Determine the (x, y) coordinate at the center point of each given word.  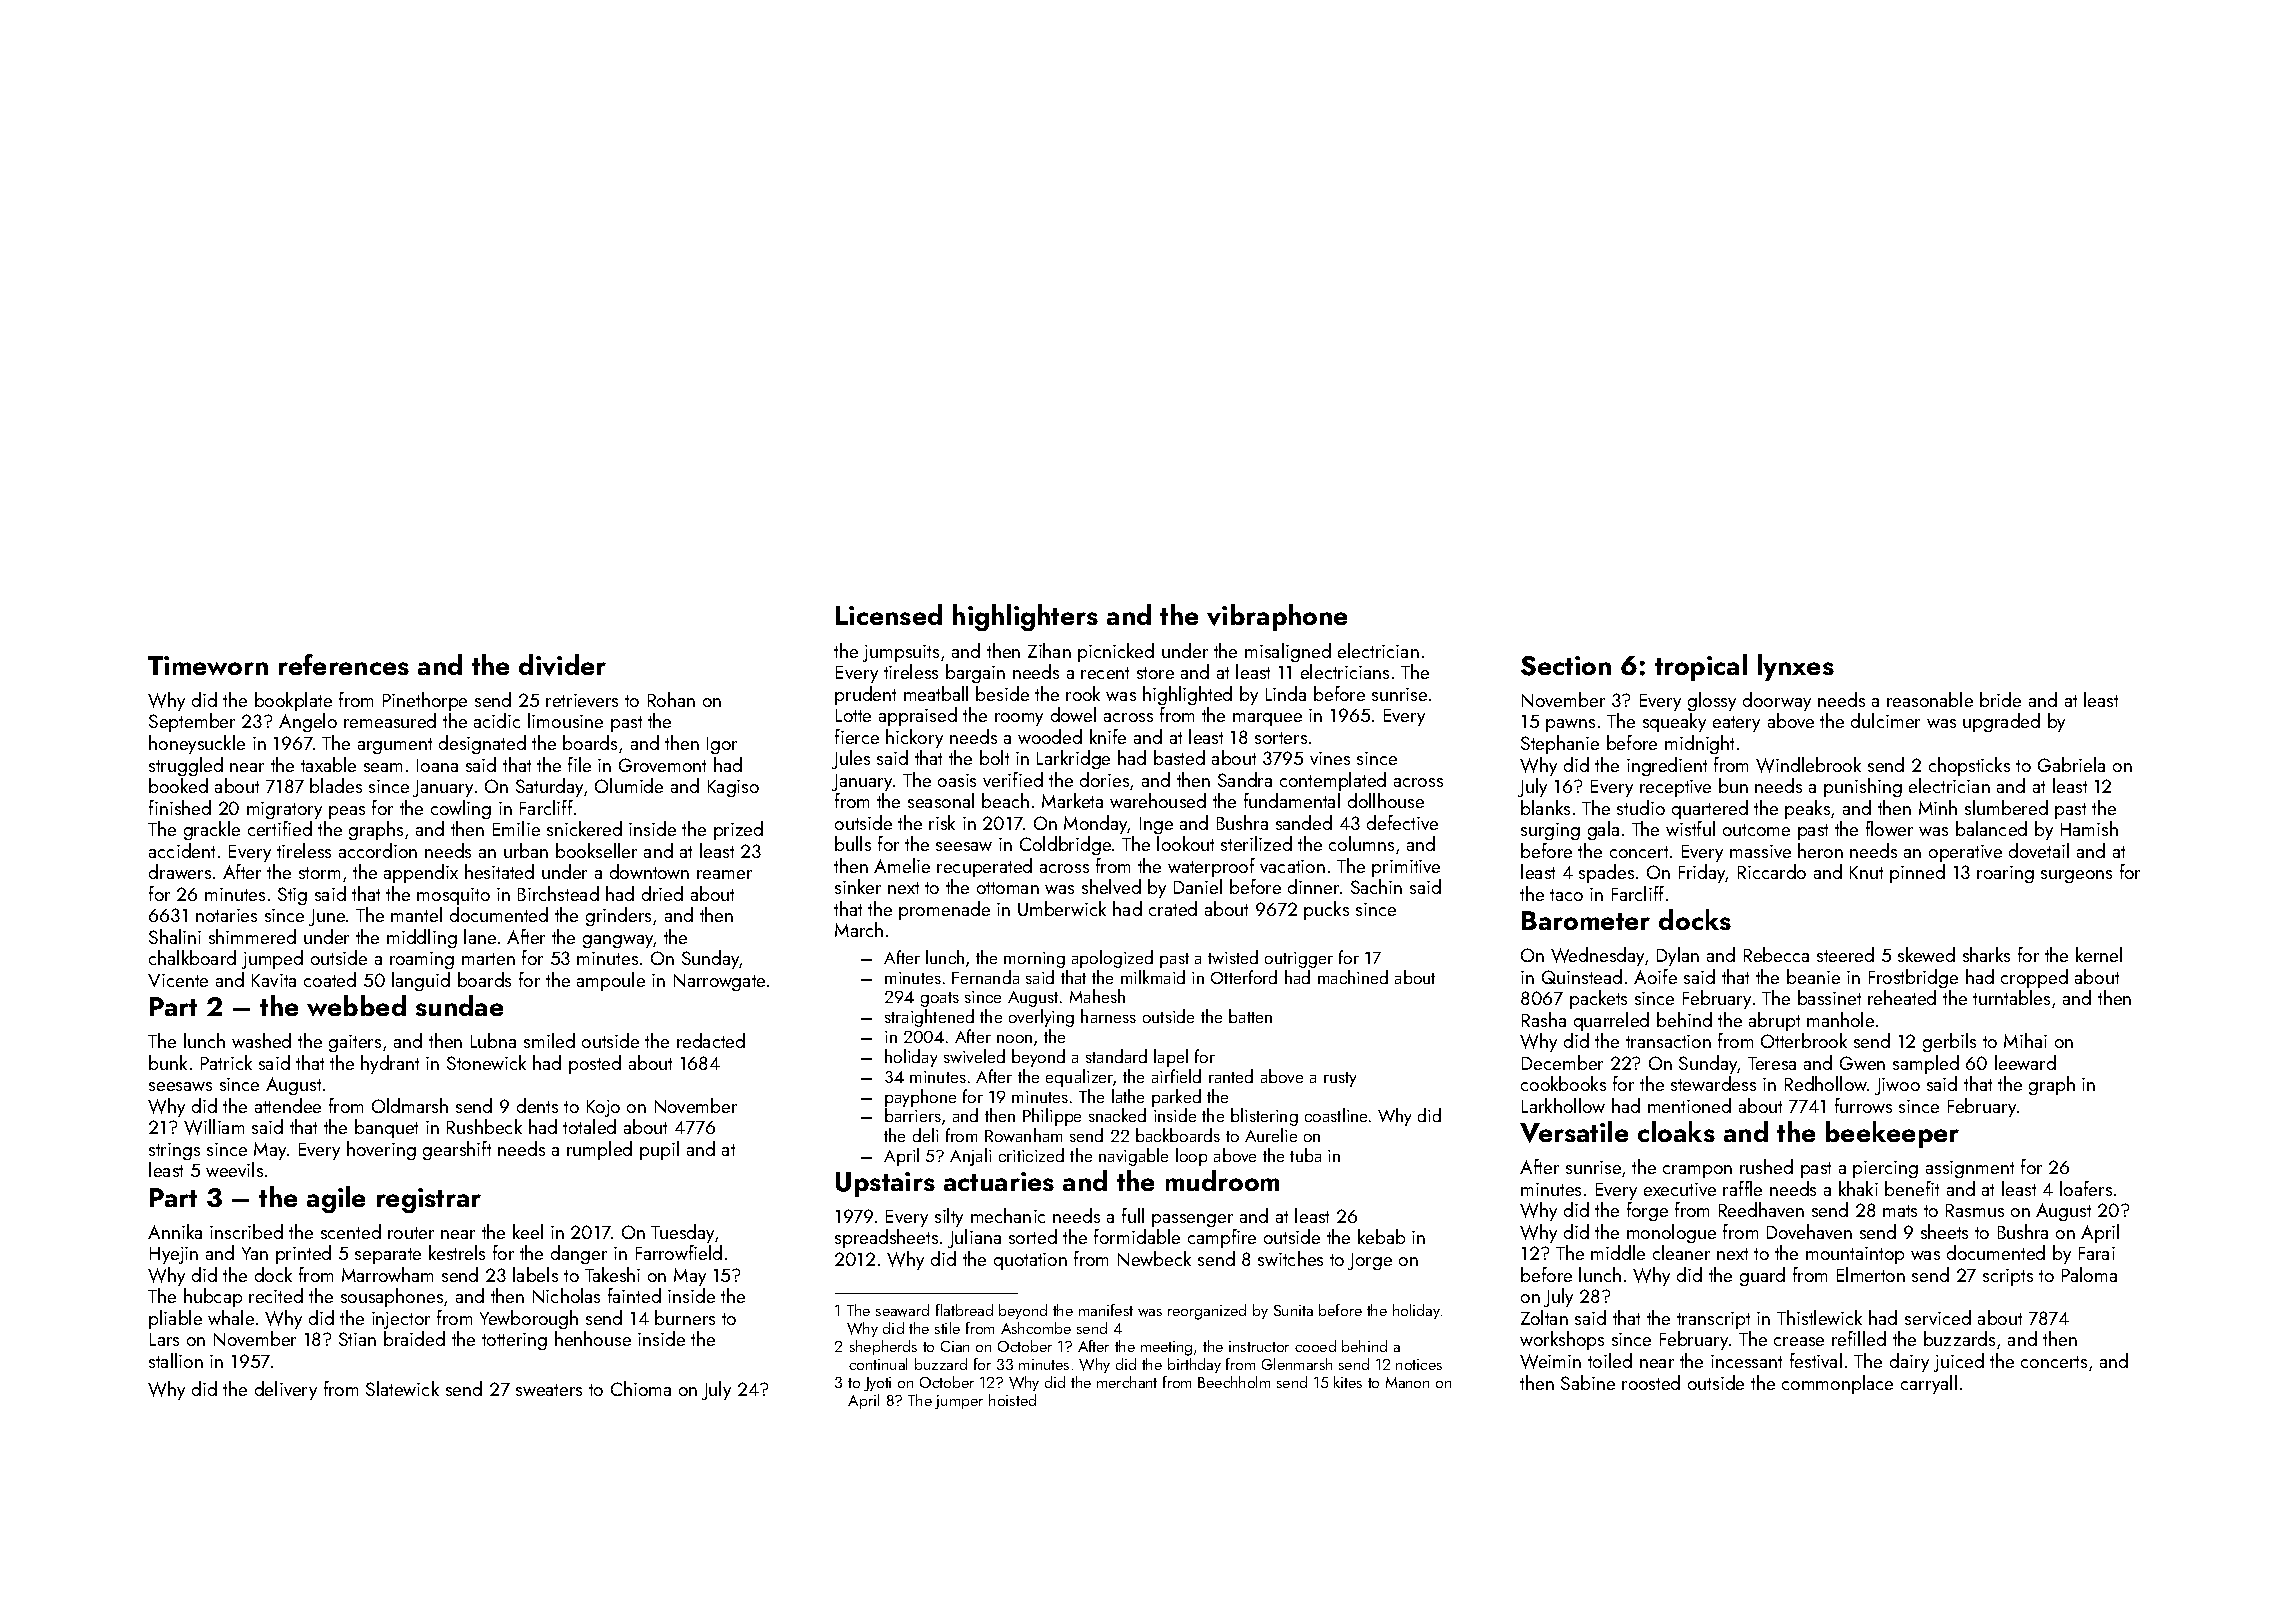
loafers (2086, 1188)
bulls (853, 843)
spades (1606, 873)
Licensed (889, 614)
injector (401, 1320)
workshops (1562, 1340)
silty (949, 1217)
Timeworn (208, 665)
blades (336, 785)
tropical (1701, 667)
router (411, 1233)
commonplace (1837, 1384)
